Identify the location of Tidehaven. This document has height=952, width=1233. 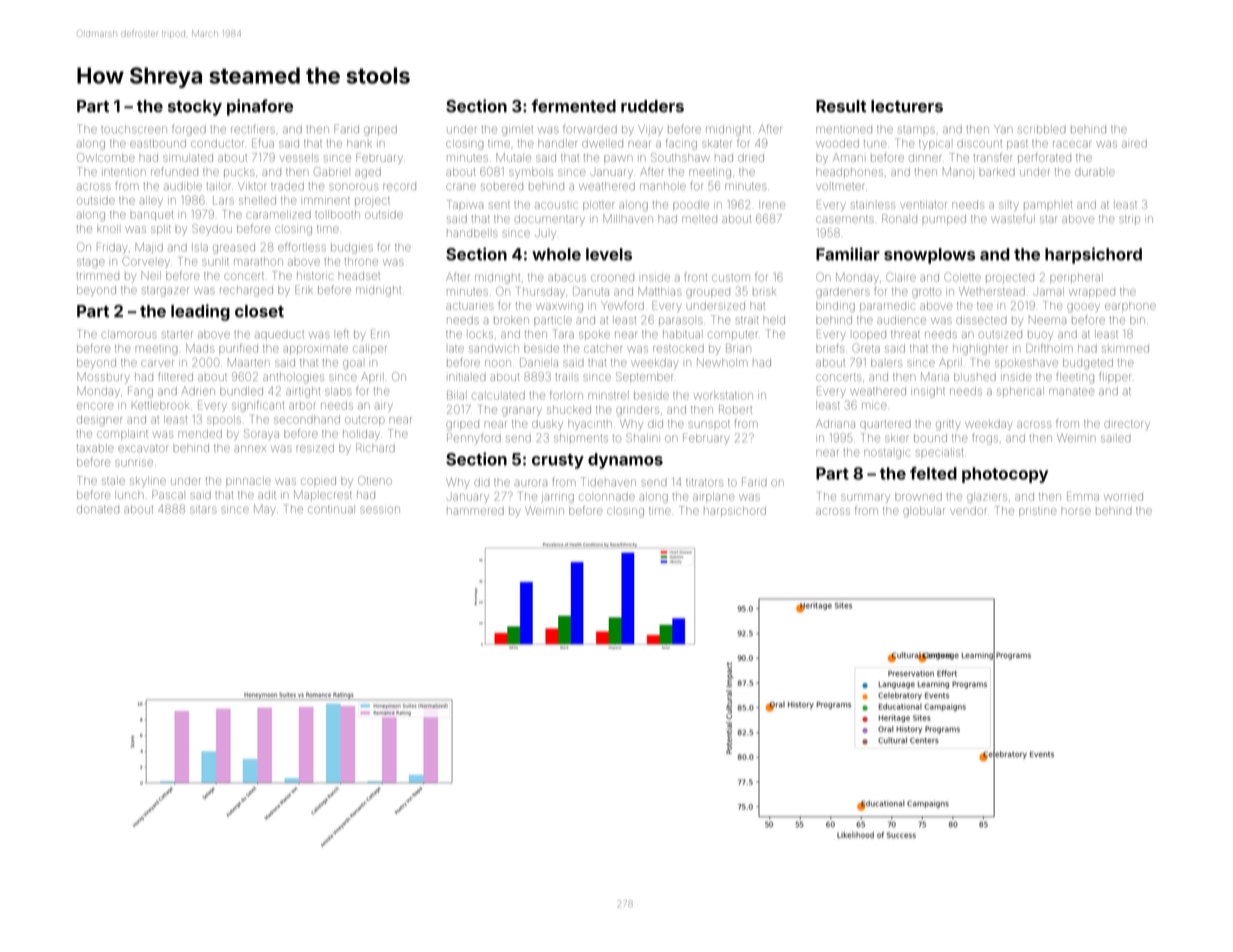
(608, 482).
